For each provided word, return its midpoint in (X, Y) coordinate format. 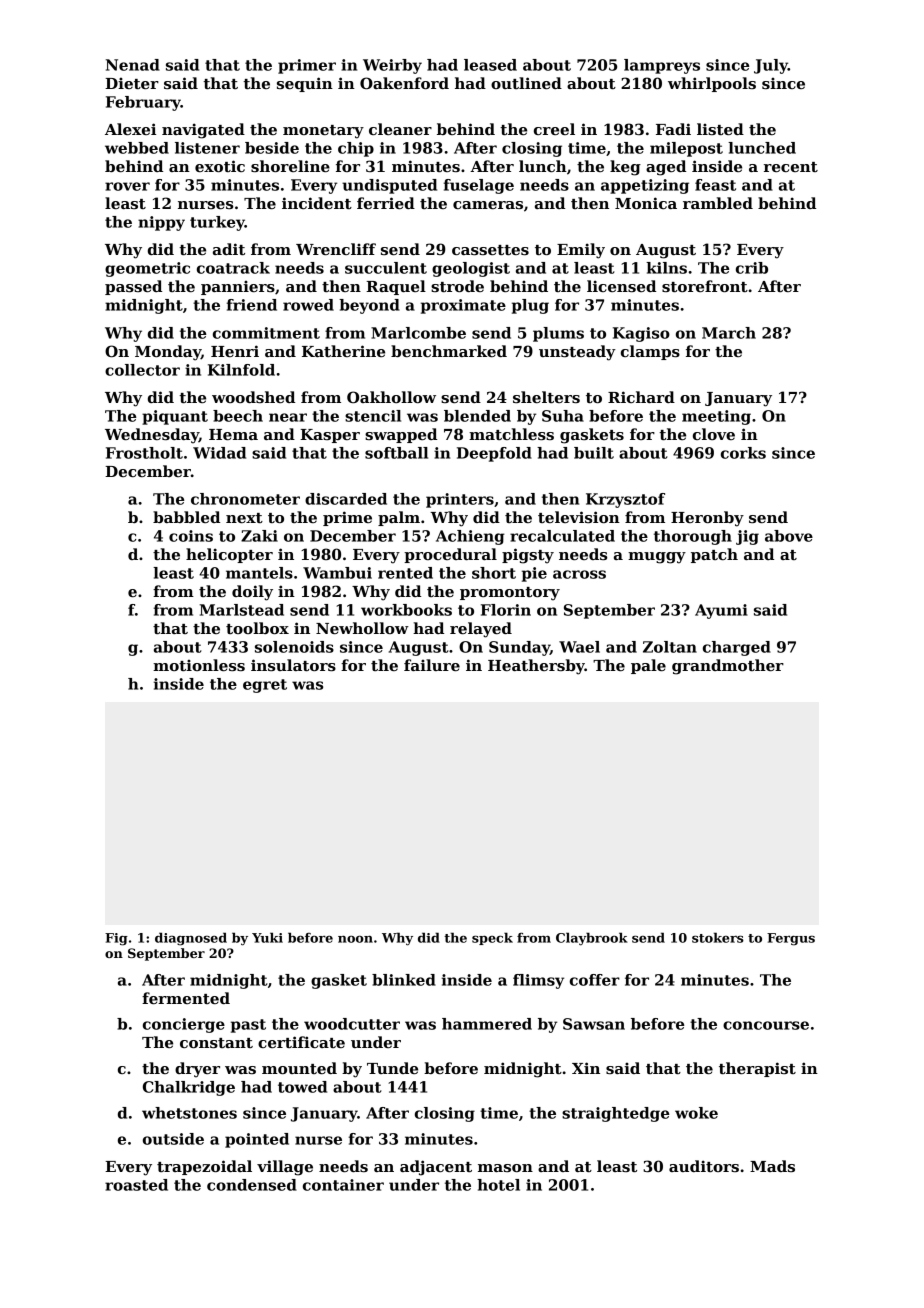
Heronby (707, 519)
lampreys (662, 66)
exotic (220, 166)
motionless (199, 665)
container (343, 1185)
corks (743, 453)
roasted (136, 1185)
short (494, 573)
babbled (186, 517)
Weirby (392, 66)
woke (696, 1113)
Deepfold (494, 454)
